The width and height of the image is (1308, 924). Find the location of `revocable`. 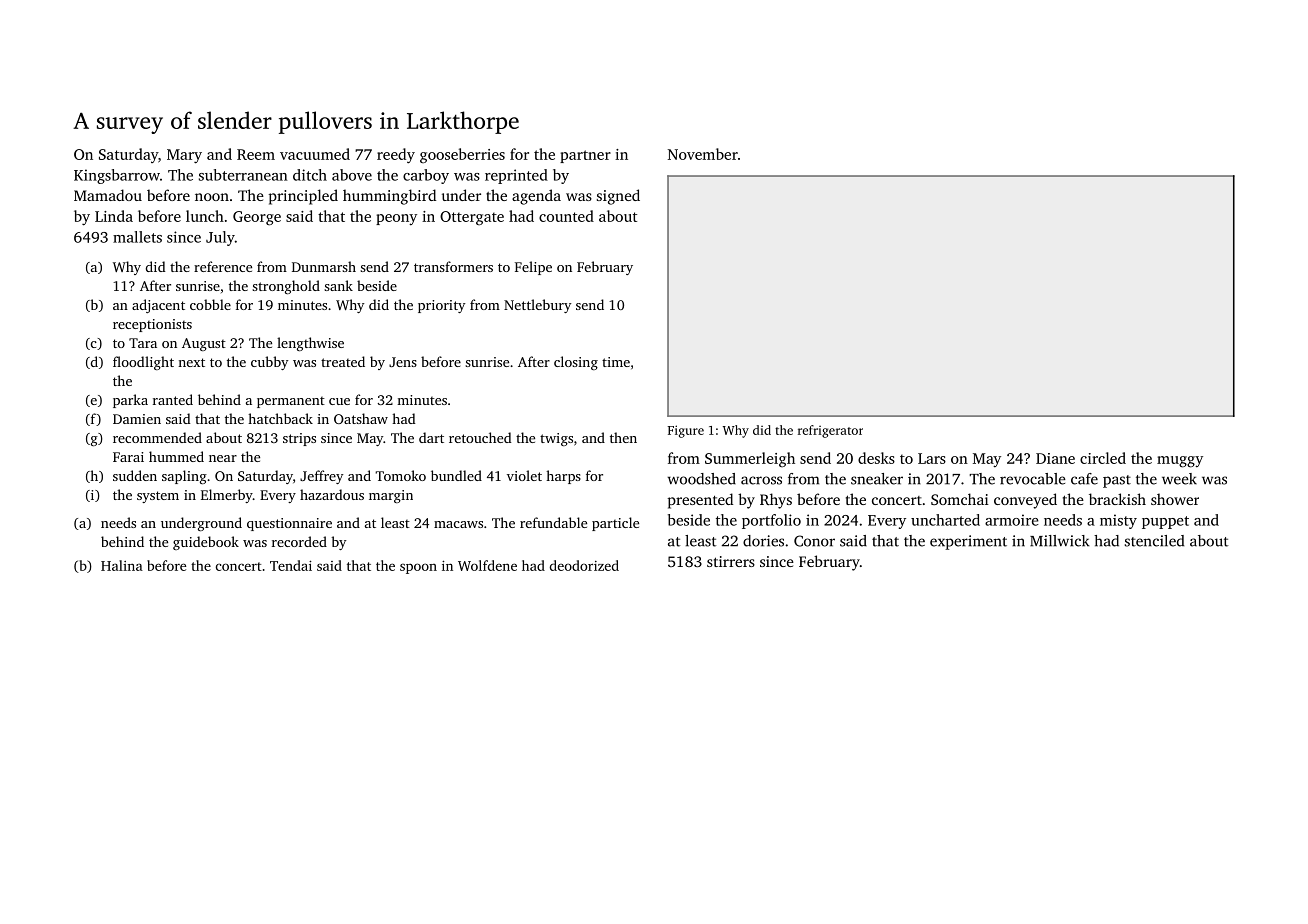

revocable is located at coordinates (1033, 479).
